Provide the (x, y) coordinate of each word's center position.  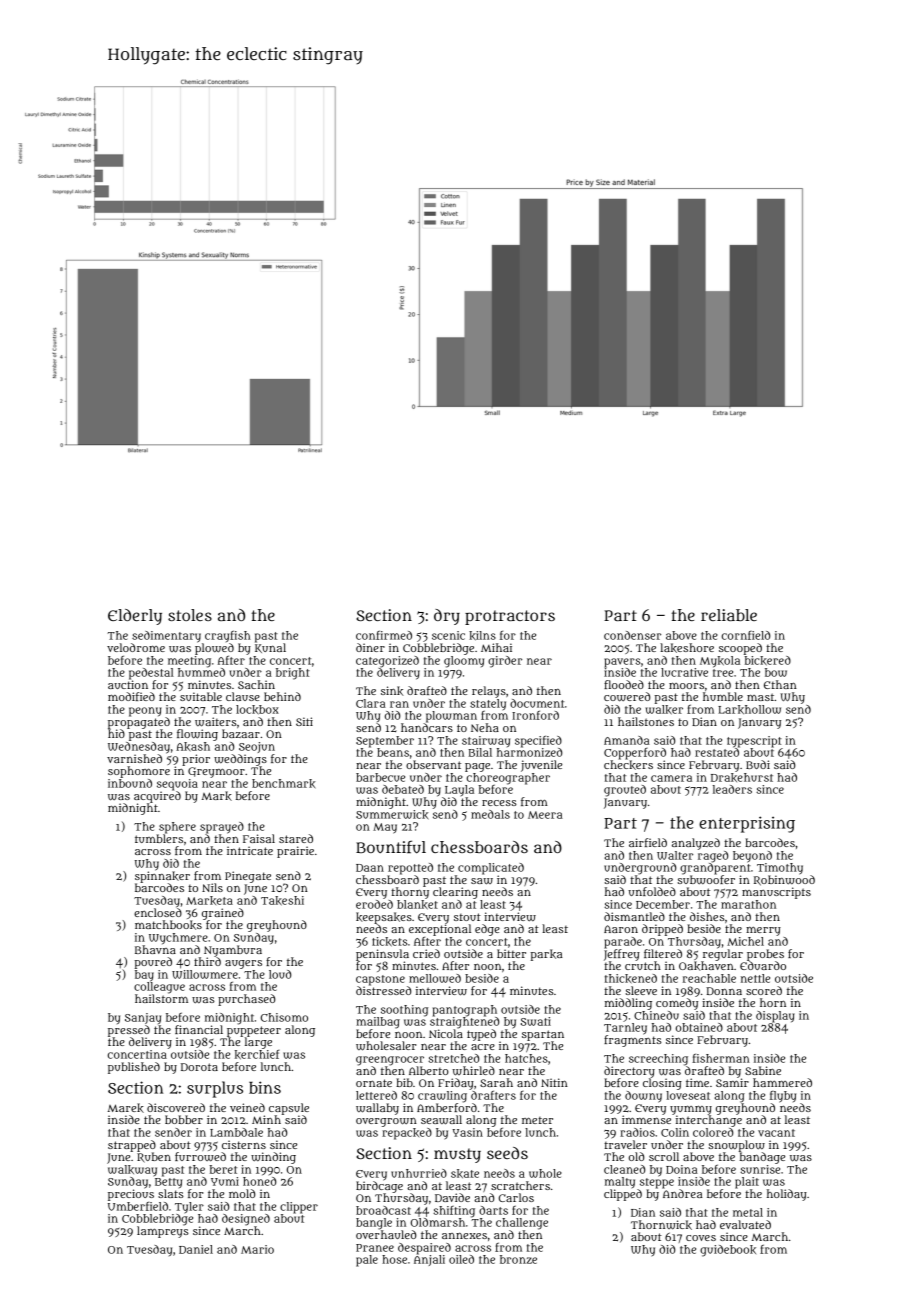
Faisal (259, 838)
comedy (677, 1004)
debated (403, 789)
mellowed (435, 978)
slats (171, 1193)
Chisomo (284, 1017)
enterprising (747, 824)
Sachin (256, 684)
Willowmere (205, 974)
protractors (510, 617)
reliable (729, 615)
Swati (536, 1021)
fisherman (721, 1058)
